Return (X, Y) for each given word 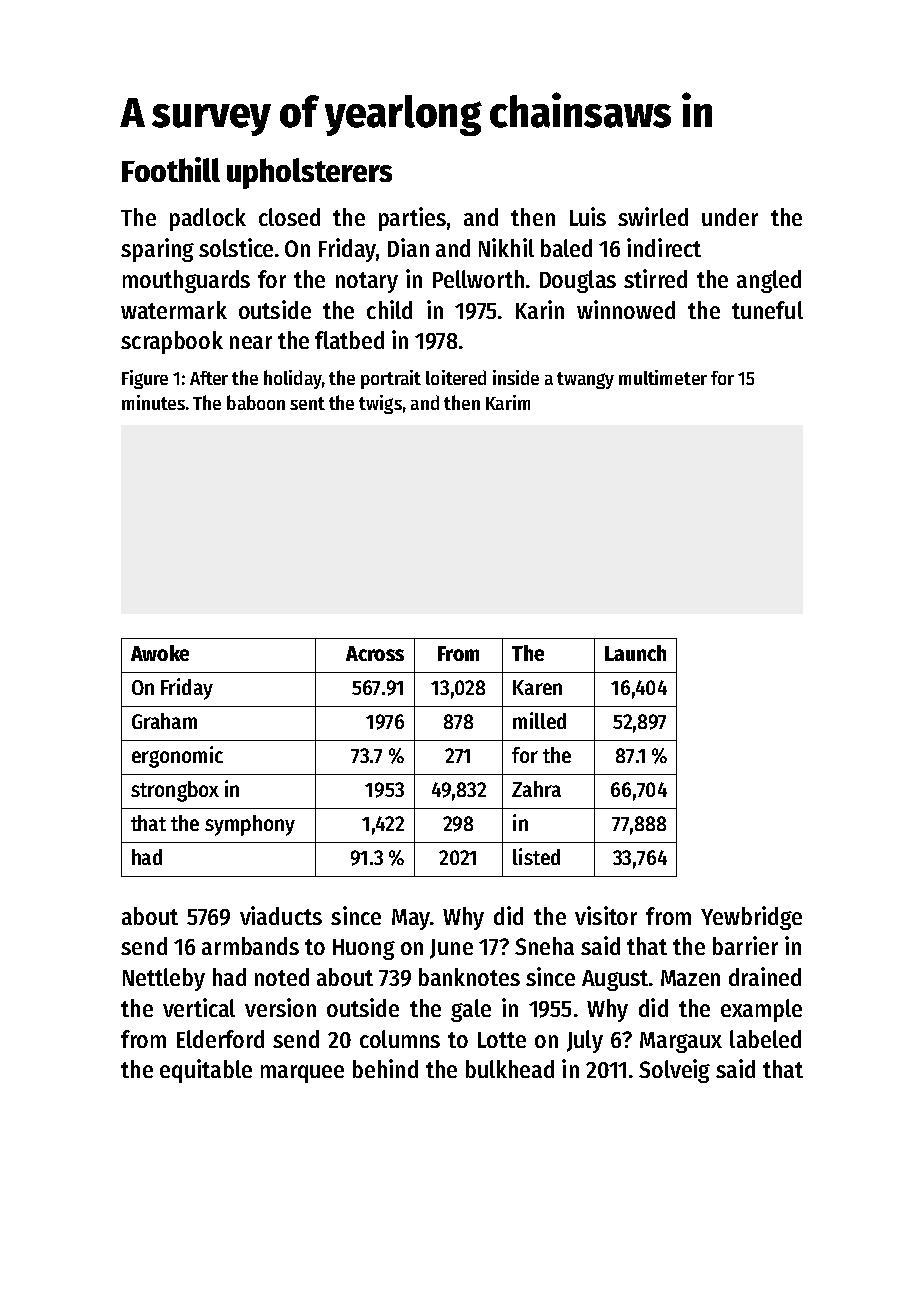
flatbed (349, 340)
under (730, 217)
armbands (250, 946)
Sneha (544, 946)
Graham (164, 721)
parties (412, 219)
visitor (606, 915)
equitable (206, 1071)
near (251, 342)
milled (539, 720)
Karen (537, 687)
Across (375, 653)
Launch (635, 653)
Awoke (160, 653)
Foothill (171, 169)
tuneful (767, 310)
